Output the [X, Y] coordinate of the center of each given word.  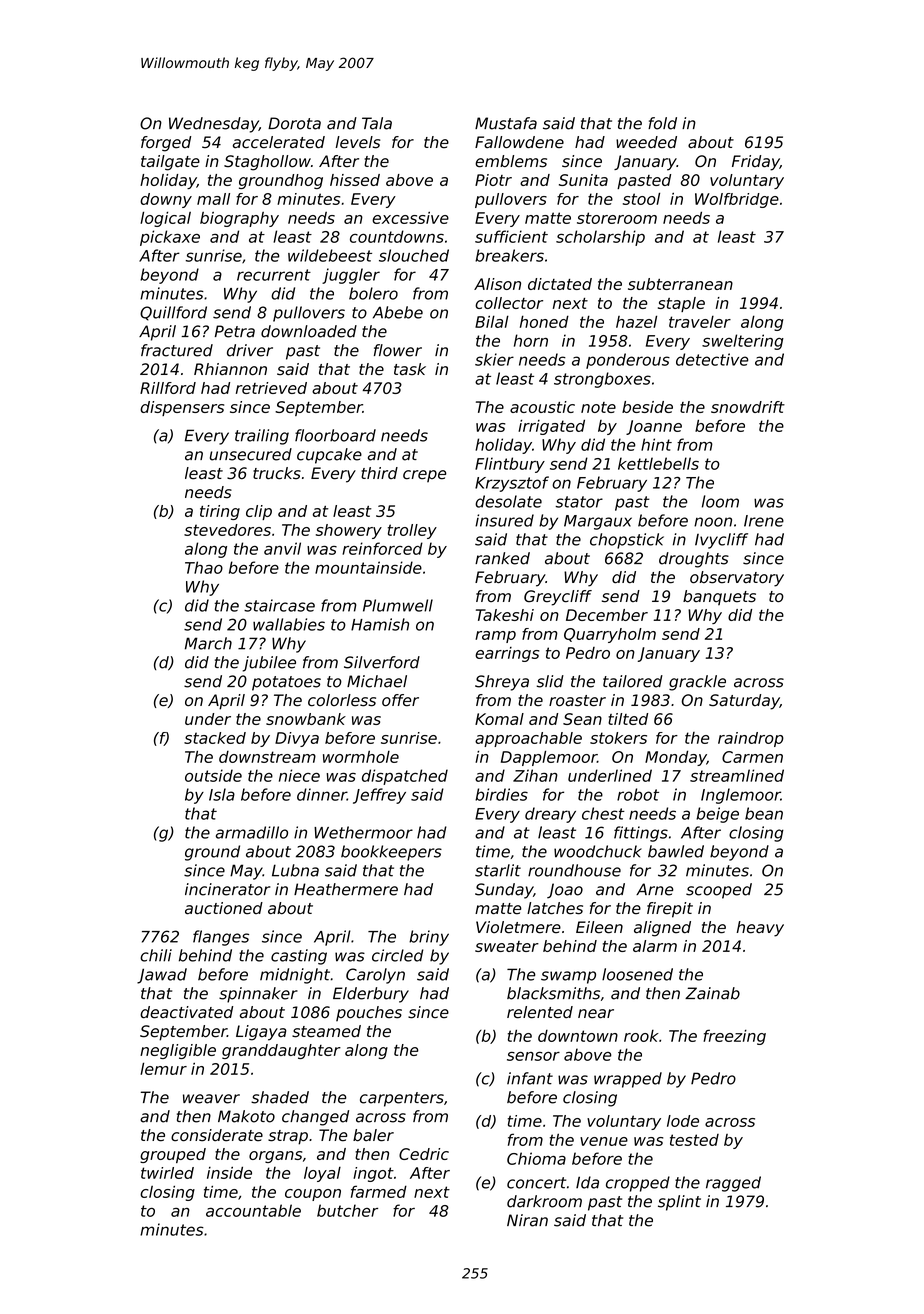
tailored [633, 681]
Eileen [599, 927]
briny [429, 938]
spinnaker [258, 995]
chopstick [627, 541]
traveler [700, 322]
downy [166, 200]
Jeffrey [379, 796]
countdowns [397, 236]
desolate [508, 501]
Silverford [382, 662]
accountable [253, 1210]
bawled [676, 851]
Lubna [295, 870]
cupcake [329, 456]
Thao [204, 567]
